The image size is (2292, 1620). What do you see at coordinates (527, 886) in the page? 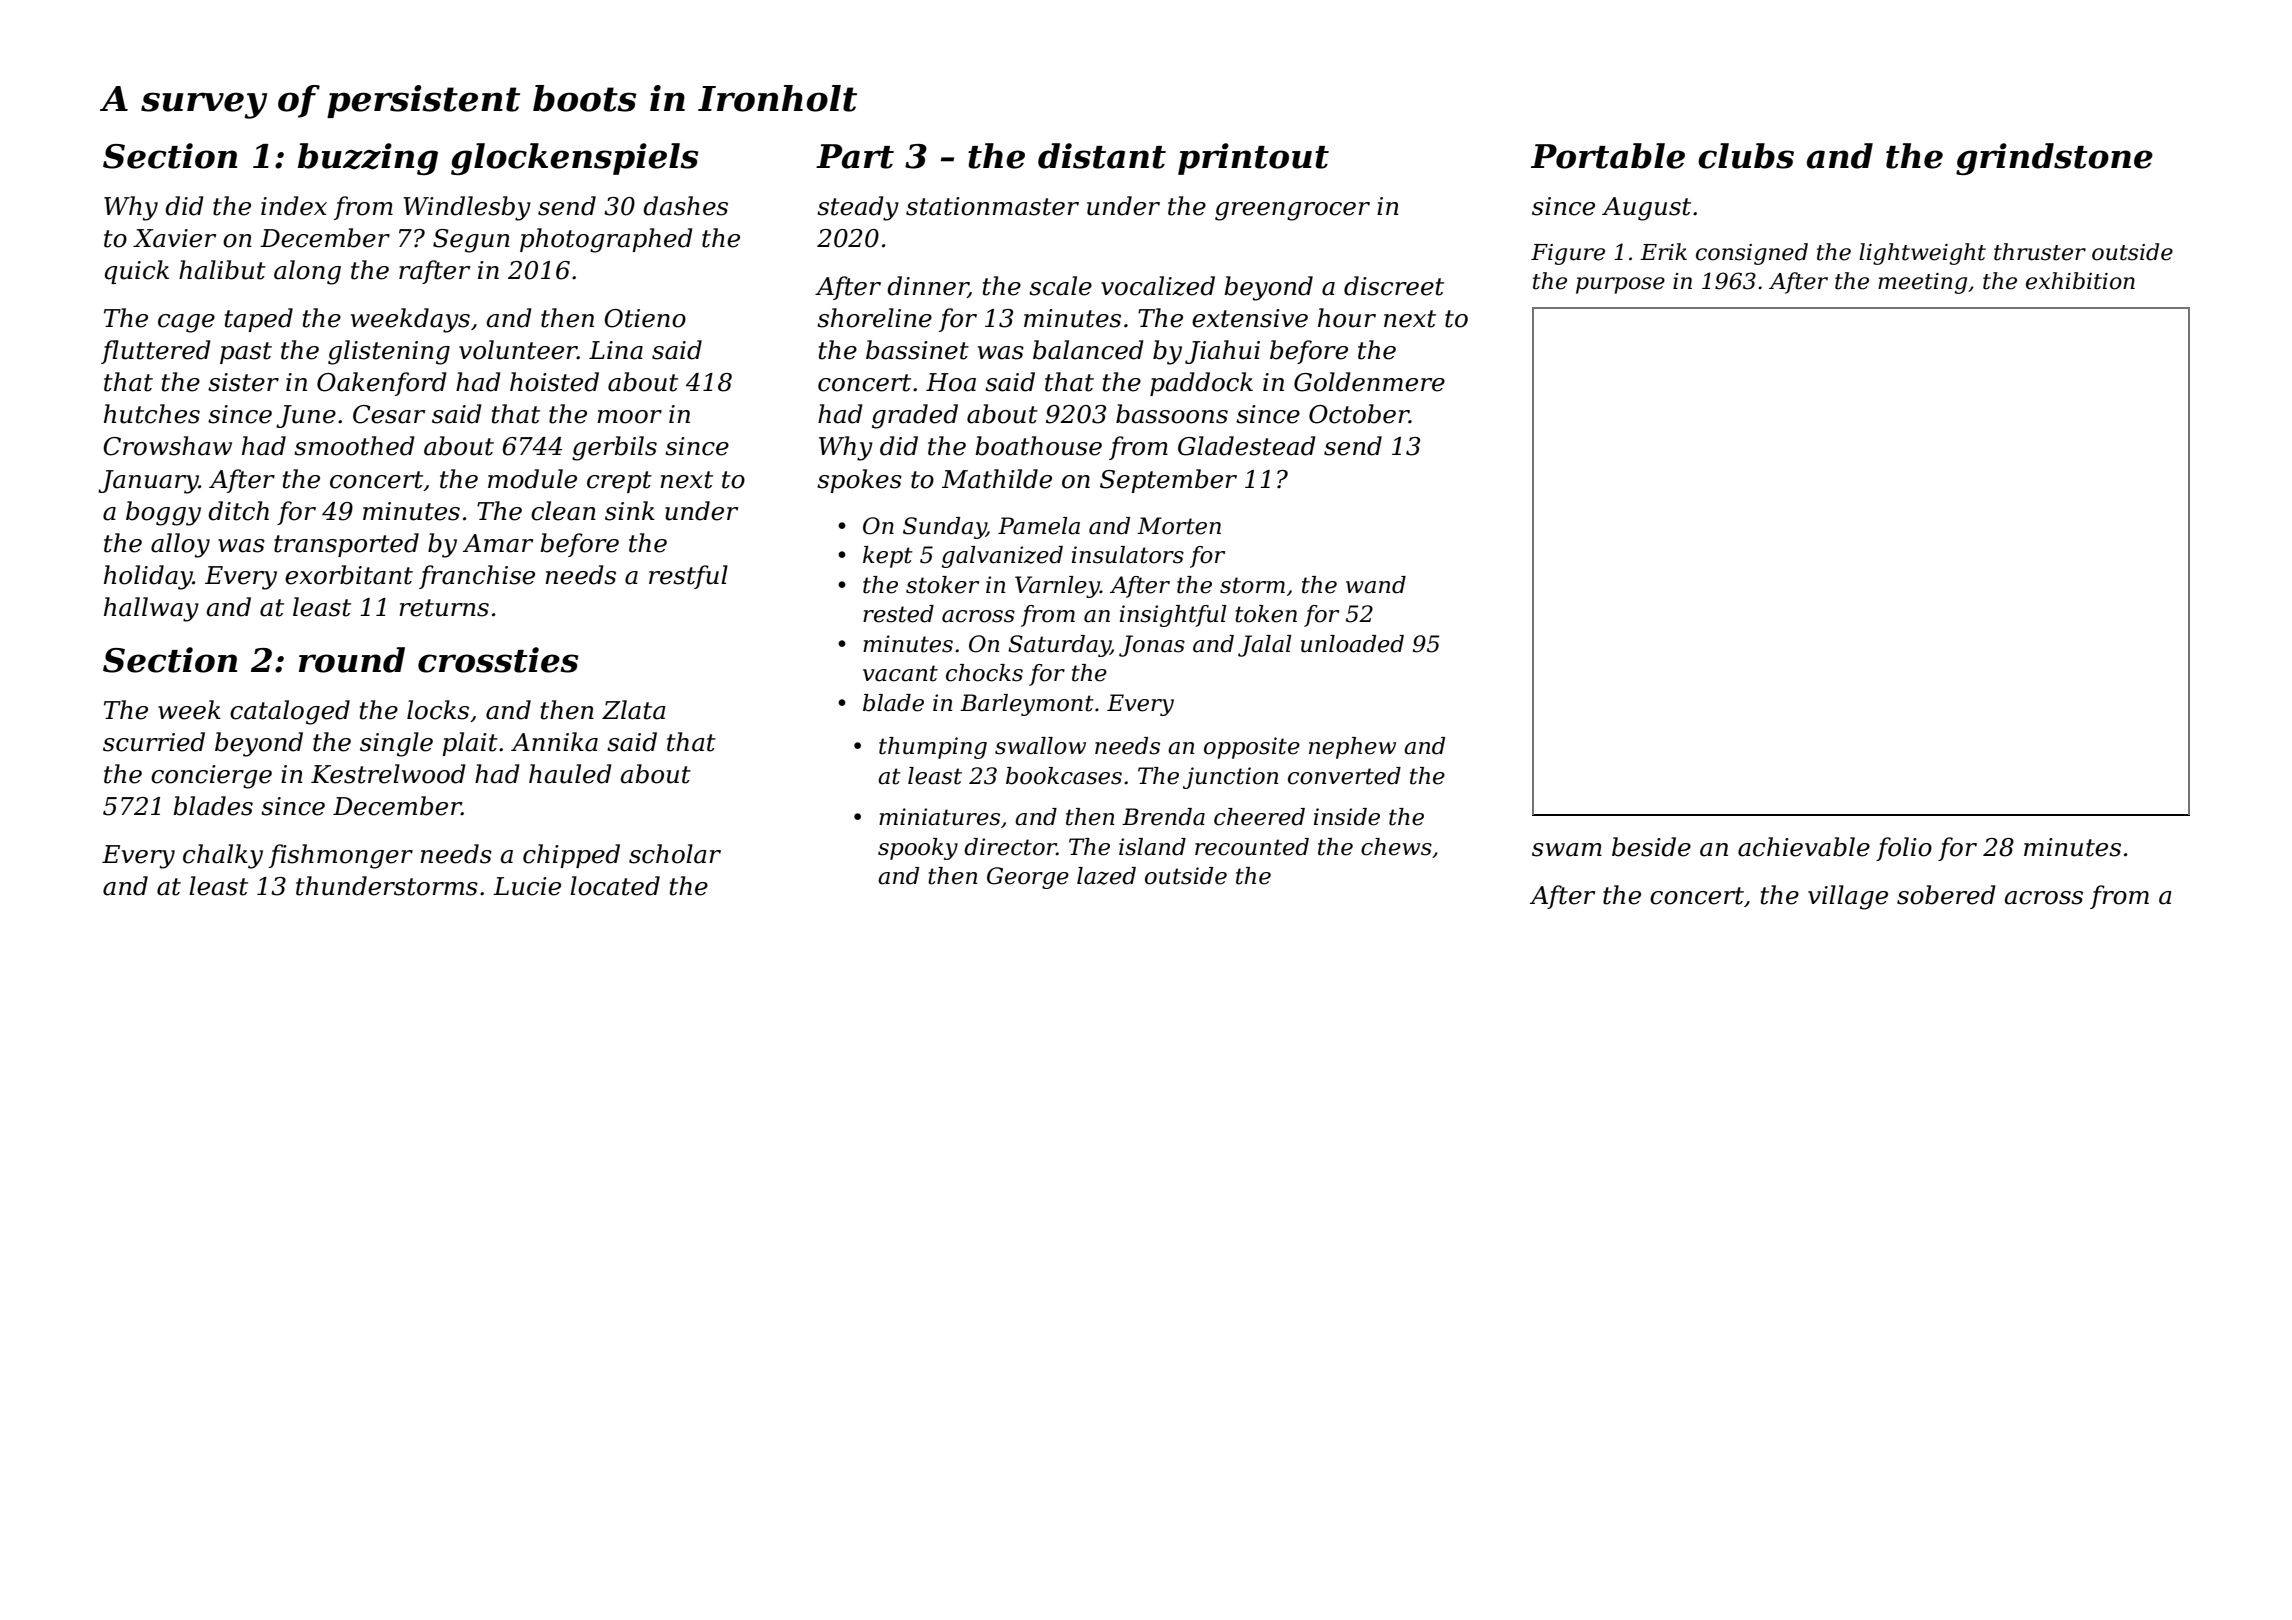
I see `Lucie` at bounding box center [527, 886].
